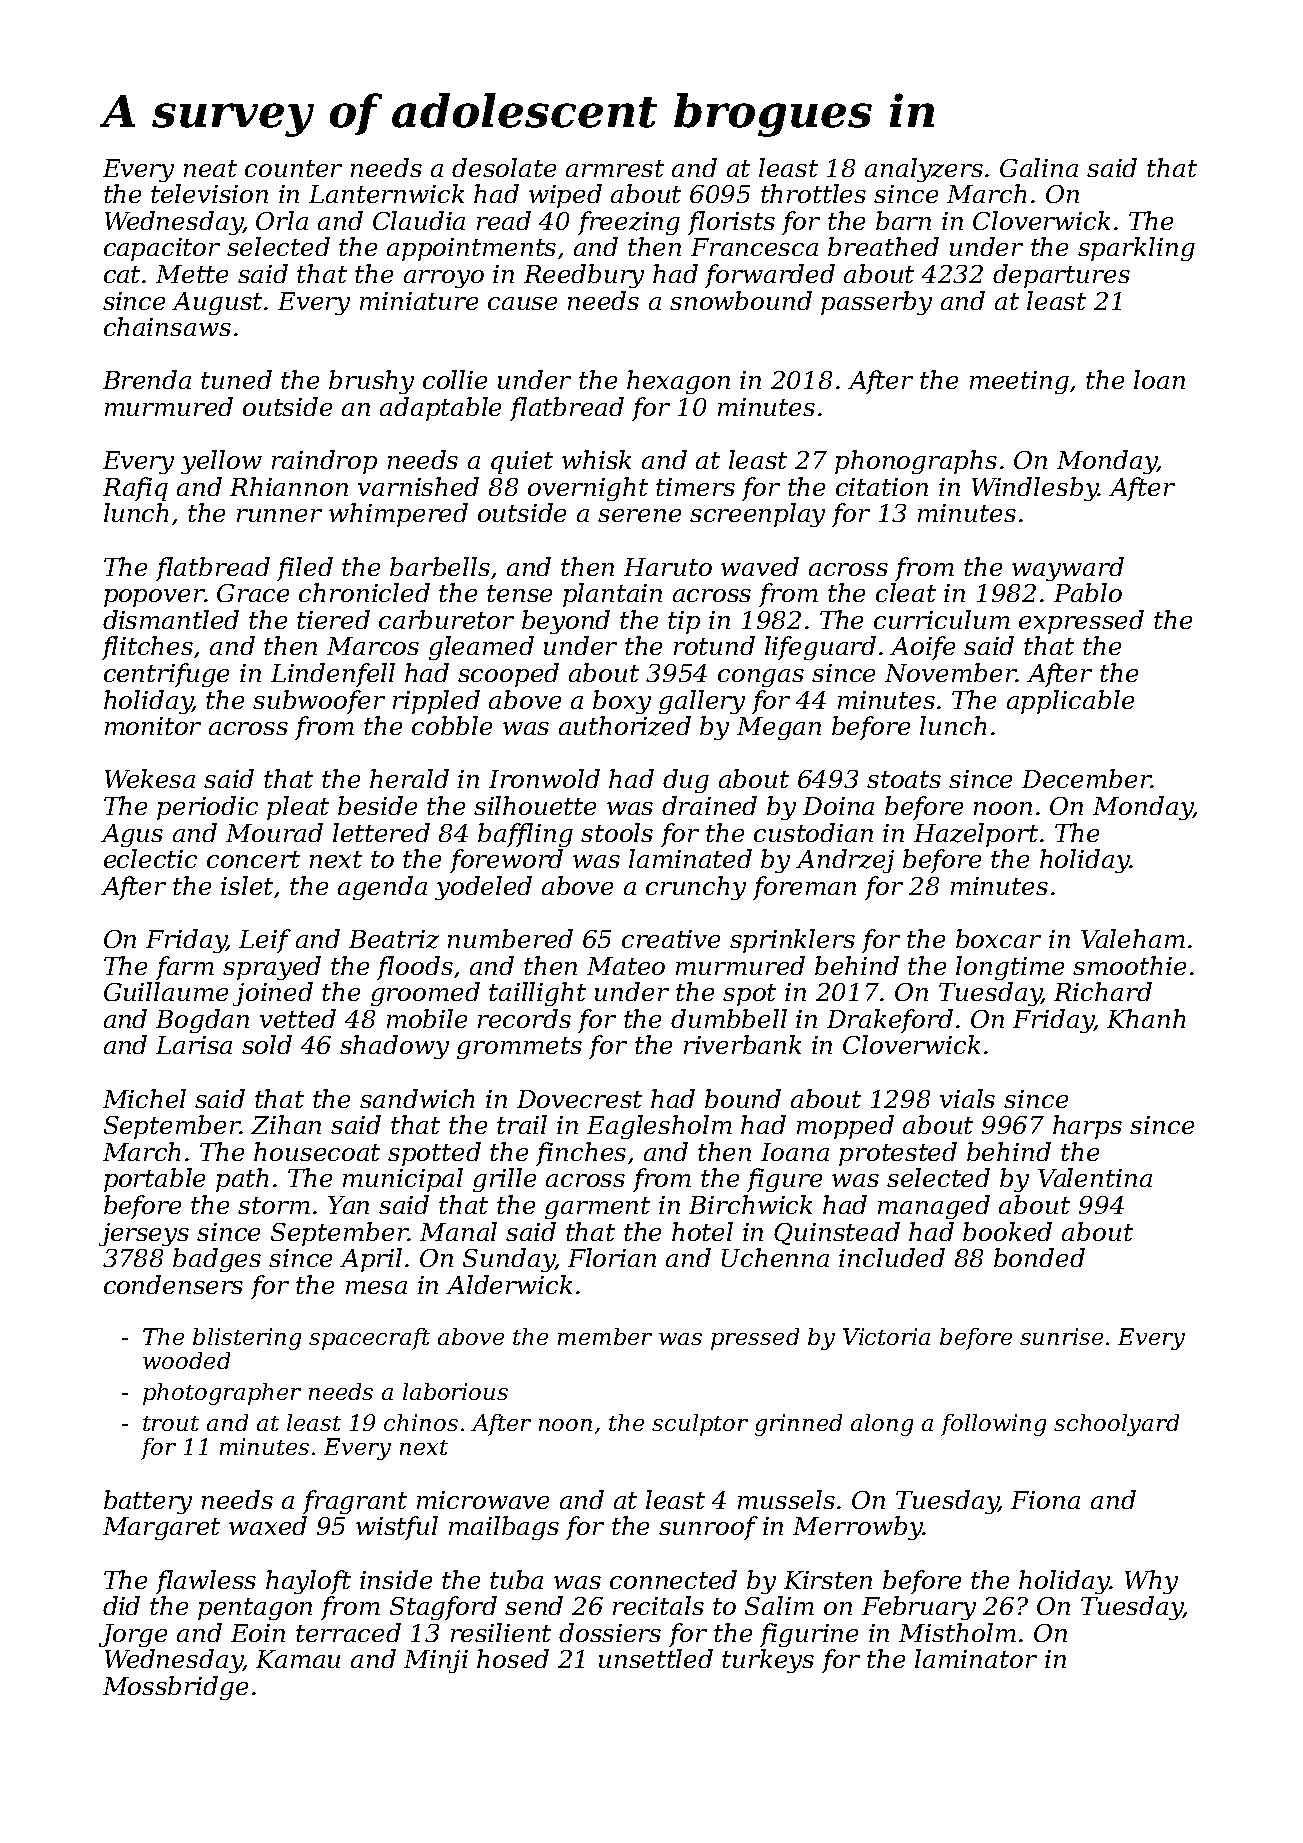 The width and height of the document is (1303, 1843). Describe the element at coordinates (510, 938) in the document. I see `numbered` at that location.
